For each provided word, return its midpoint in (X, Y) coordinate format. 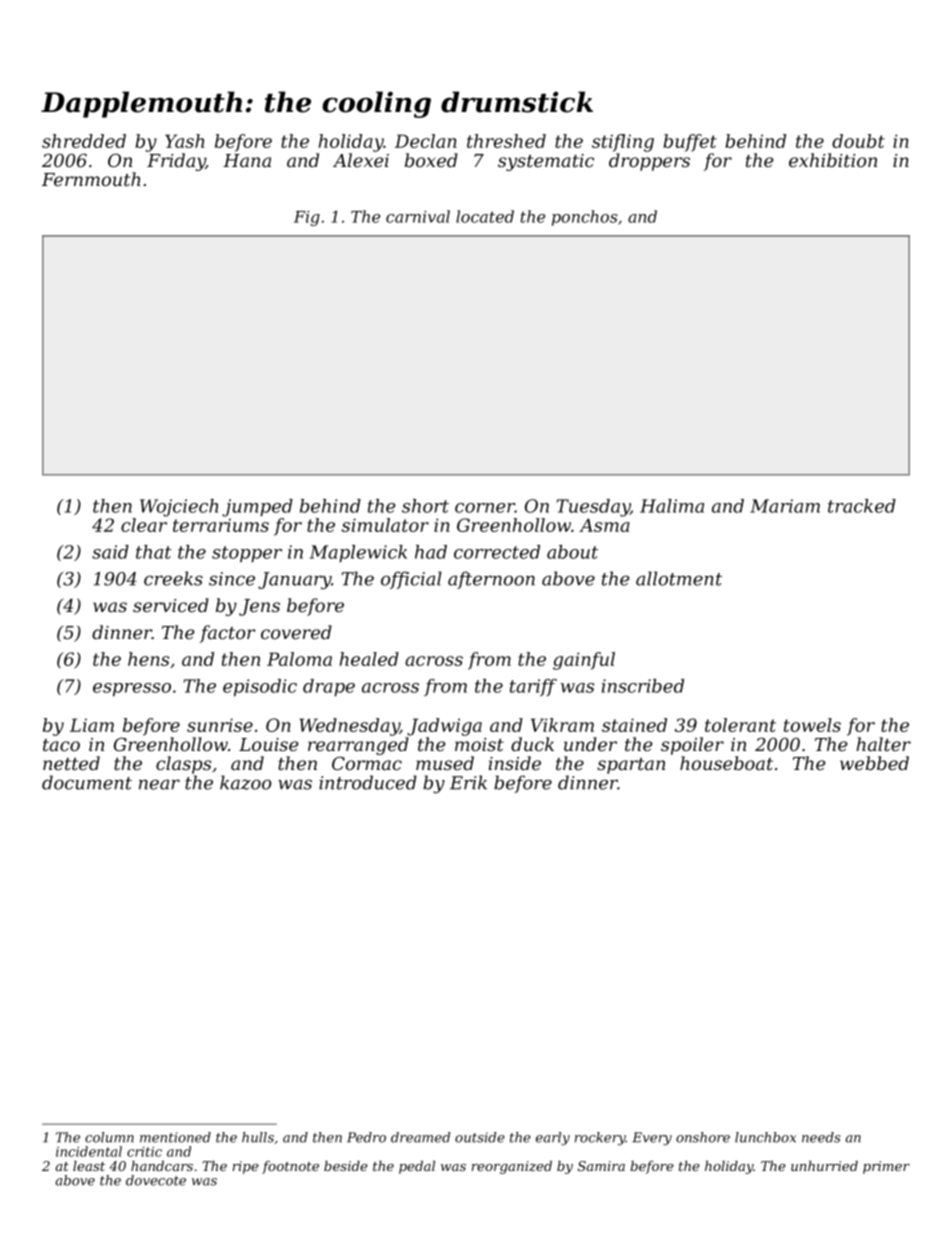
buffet (690, 143)
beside (346, 1166)
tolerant (740, 725)
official (411, 580)
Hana (247, 160)
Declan (426, 141)
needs (821, 1137)
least (89, 1166)
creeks (173, 578)
